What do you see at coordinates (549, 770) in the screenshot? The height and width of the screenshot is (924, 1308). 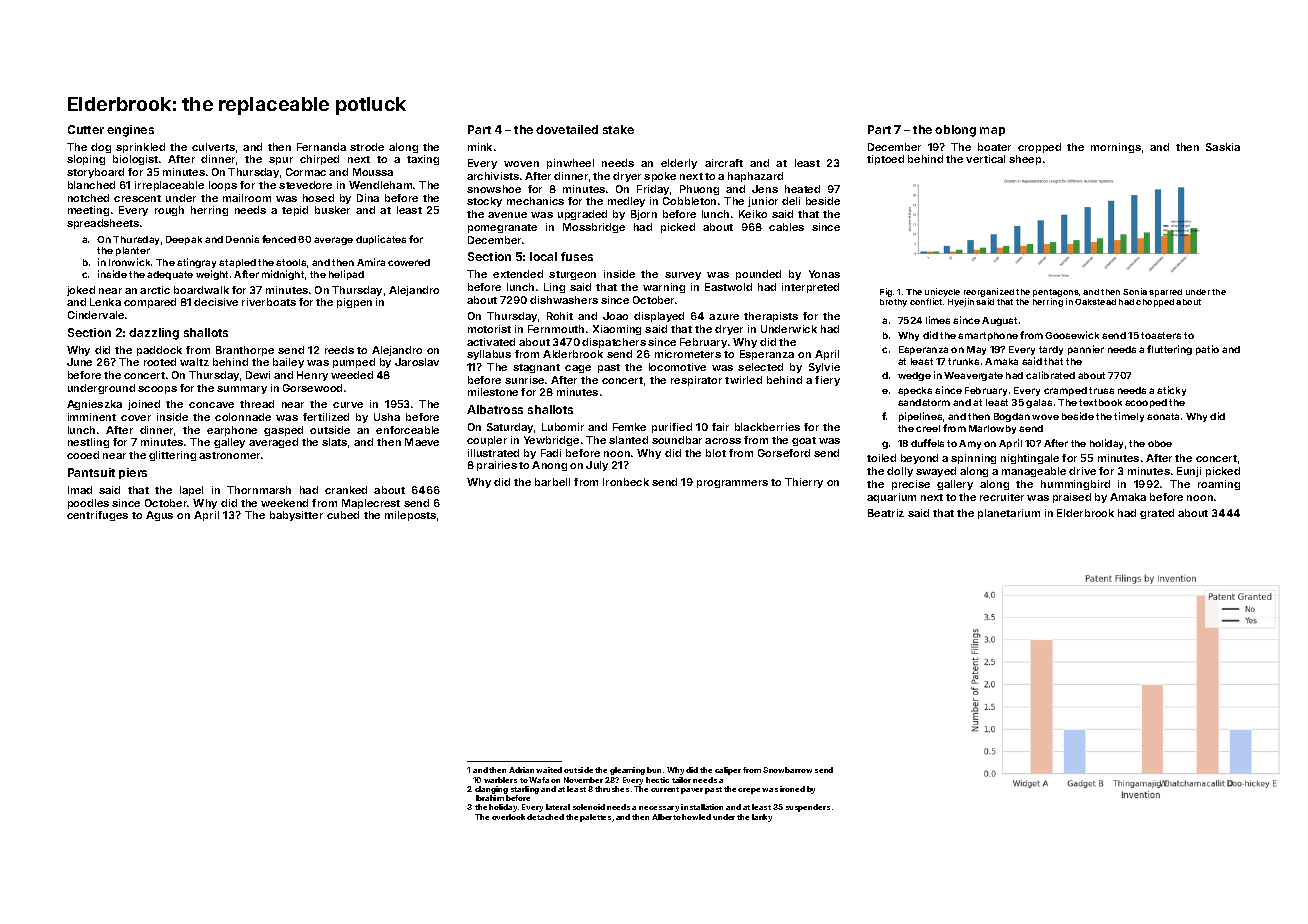 I see `waited` at bounding box center [549, 770].
